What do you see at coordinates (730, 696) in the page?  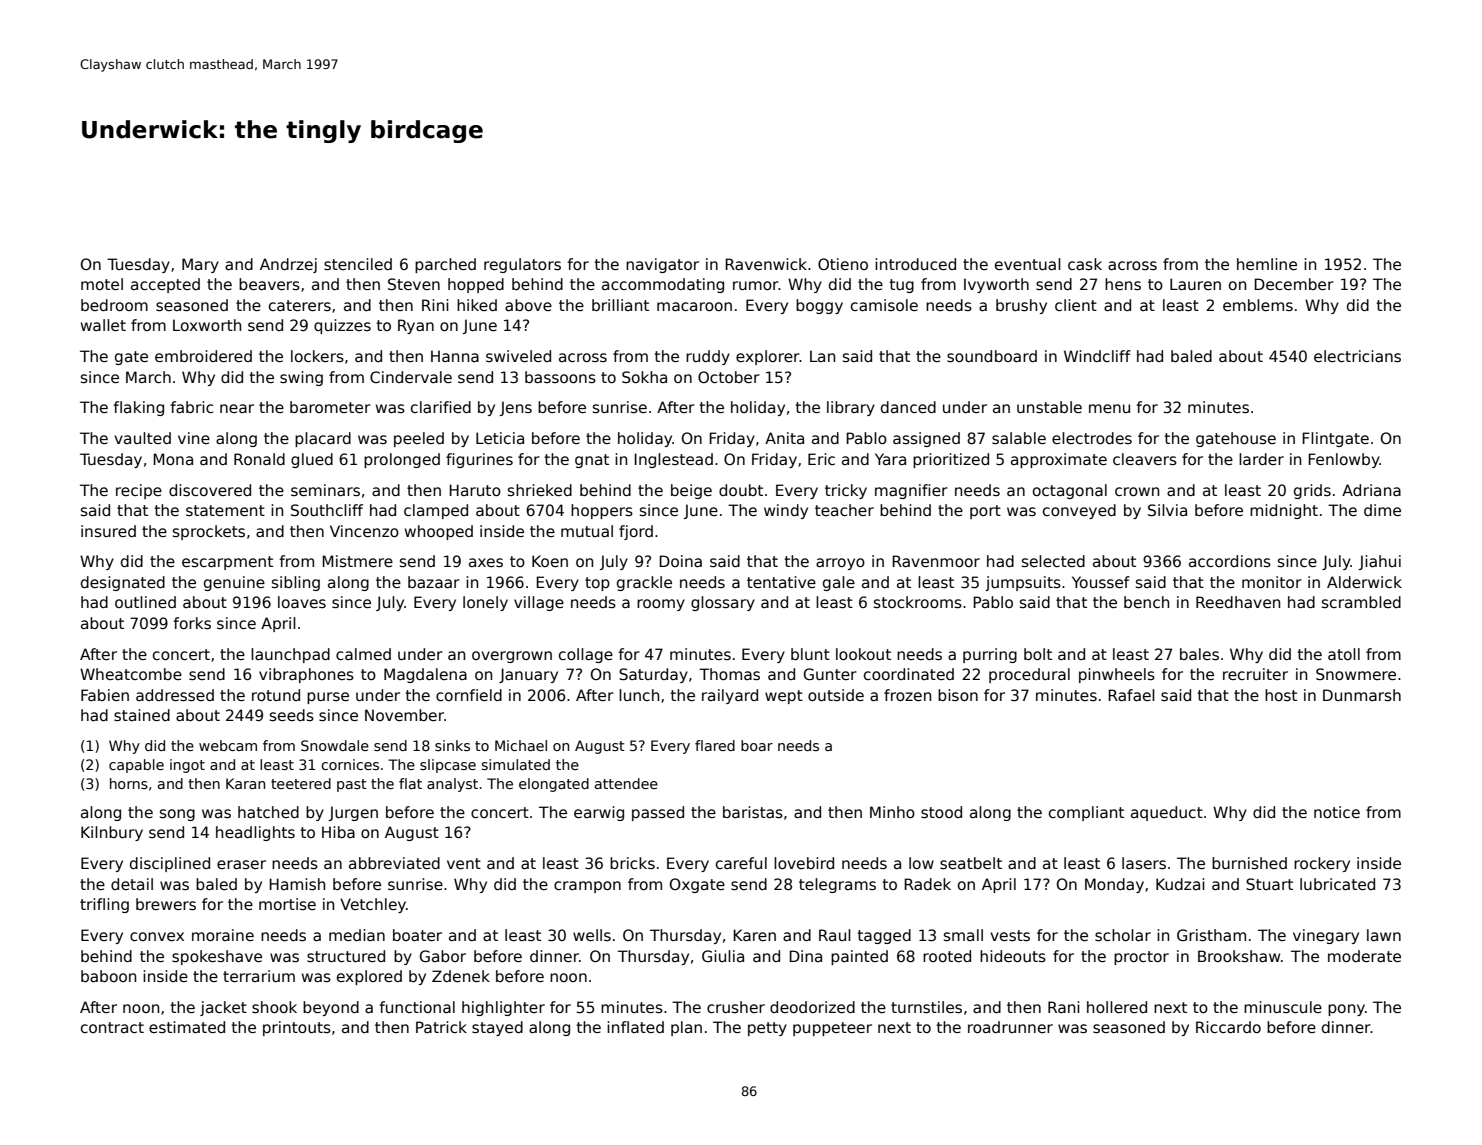 I see `railyard` at bounding box center [730, 696].
